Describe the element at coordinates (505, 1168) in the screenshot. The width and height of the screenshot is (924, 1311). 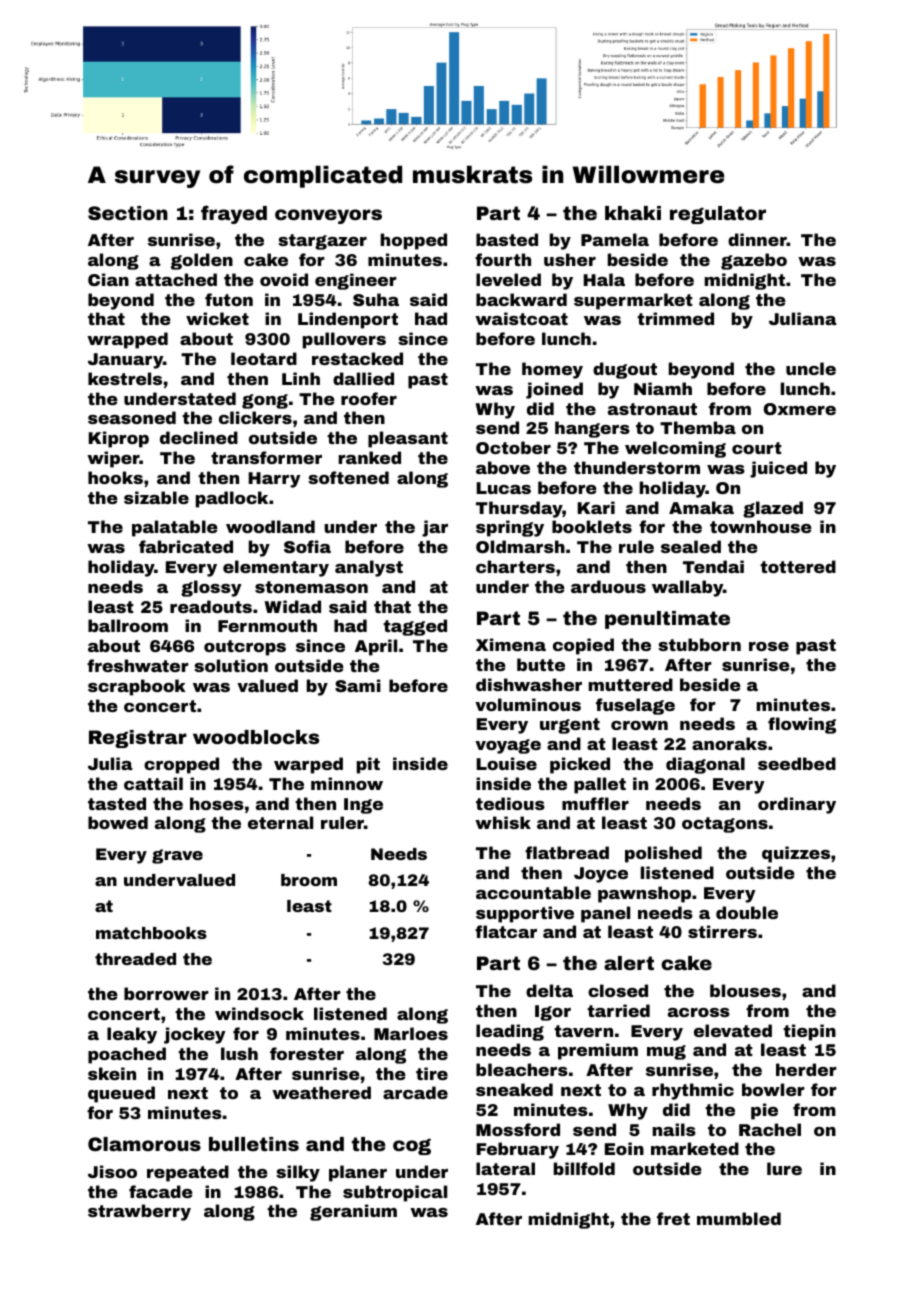
I see `lateral` at that location.
